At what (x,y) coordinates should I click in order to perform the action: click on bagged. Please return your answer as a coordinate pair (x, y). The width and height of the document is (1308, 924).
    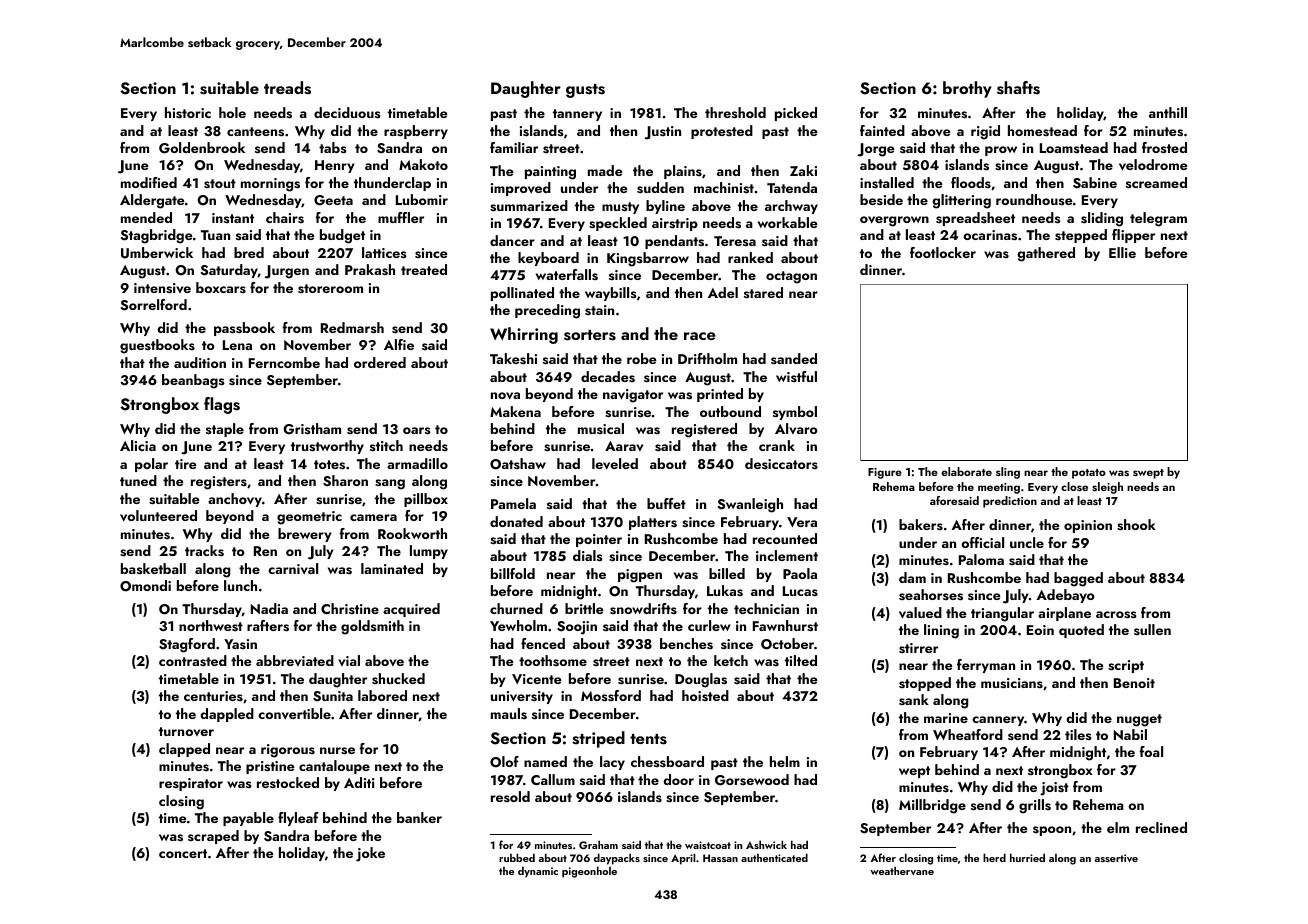
    Looking at the image, I should click on (1078, 579).
